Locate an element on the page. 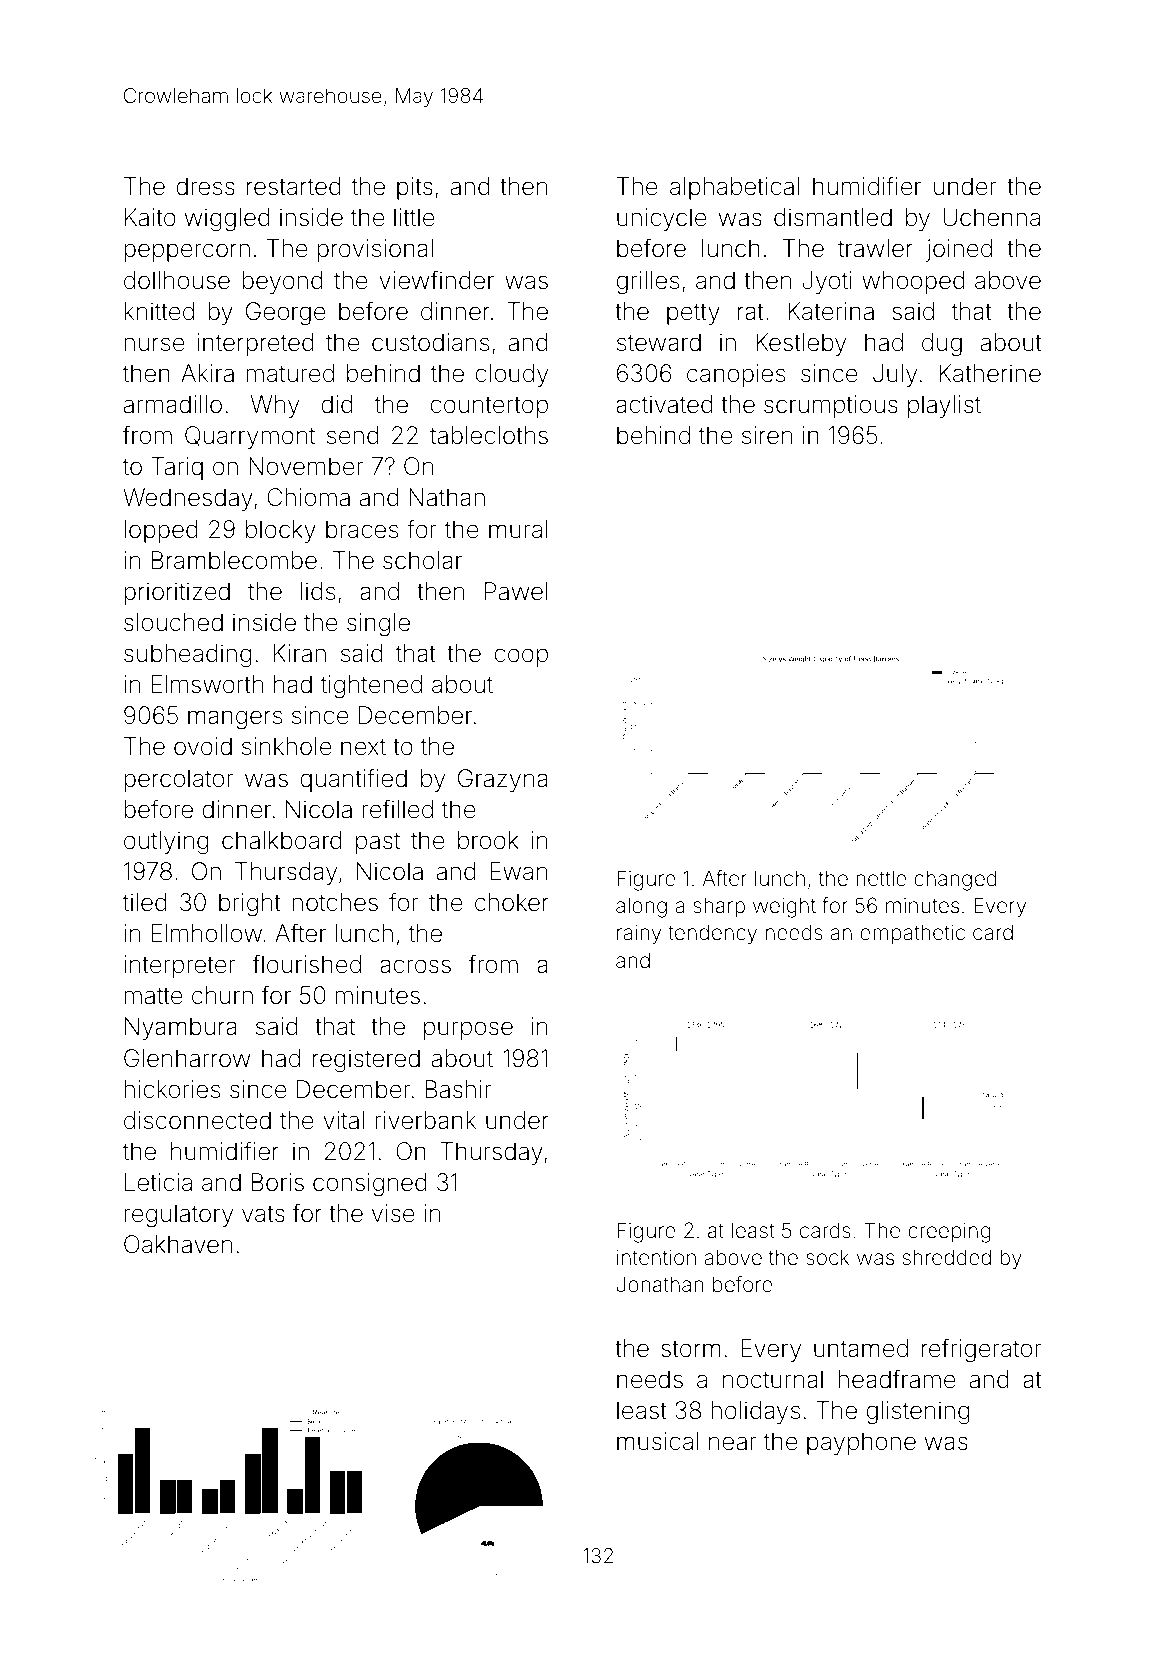  brook is located at coordinates (488, 840).
